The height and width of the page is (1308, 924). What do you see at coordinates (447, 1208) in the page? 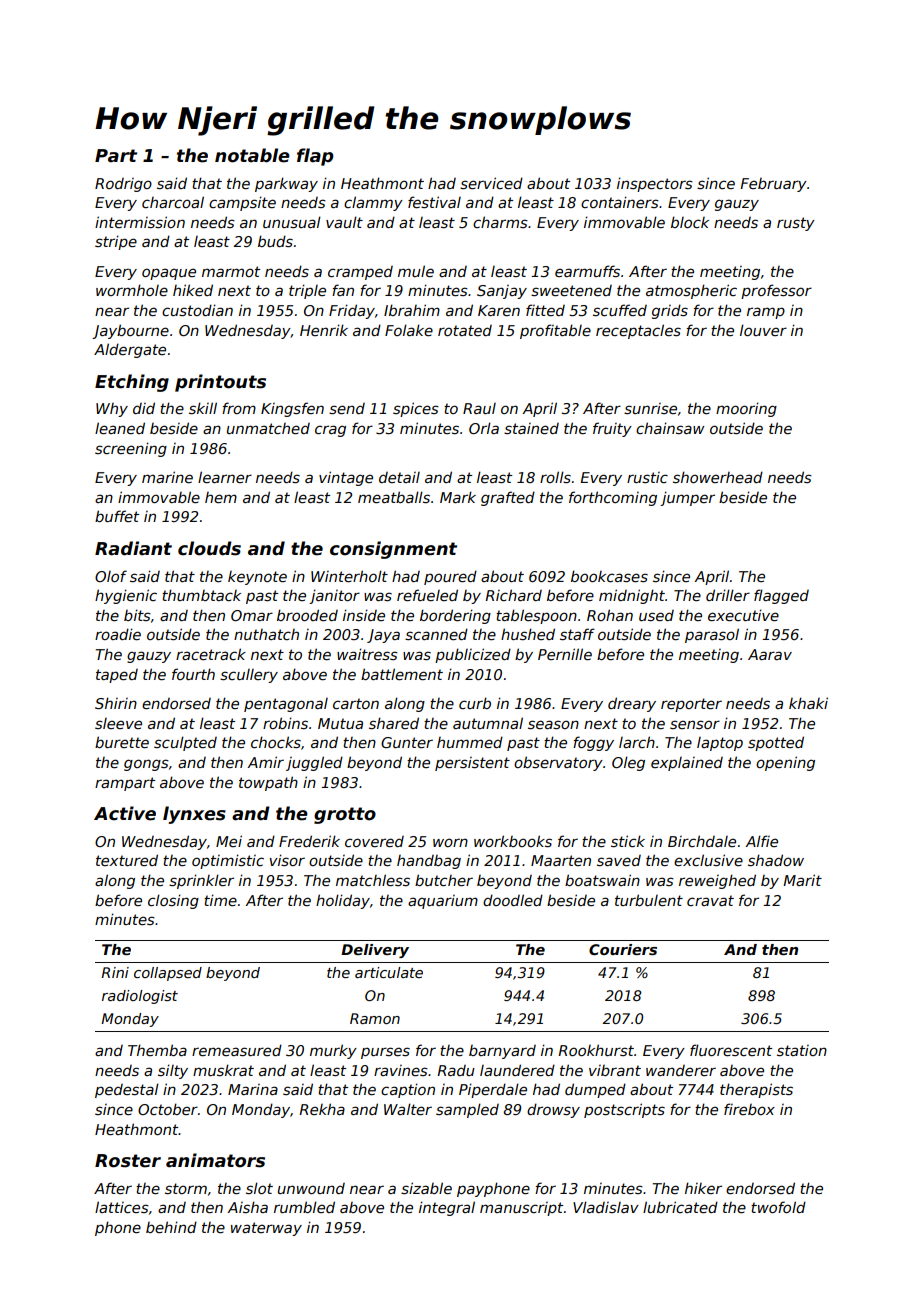
I see `integral` at bounding box center [447, 1208].
